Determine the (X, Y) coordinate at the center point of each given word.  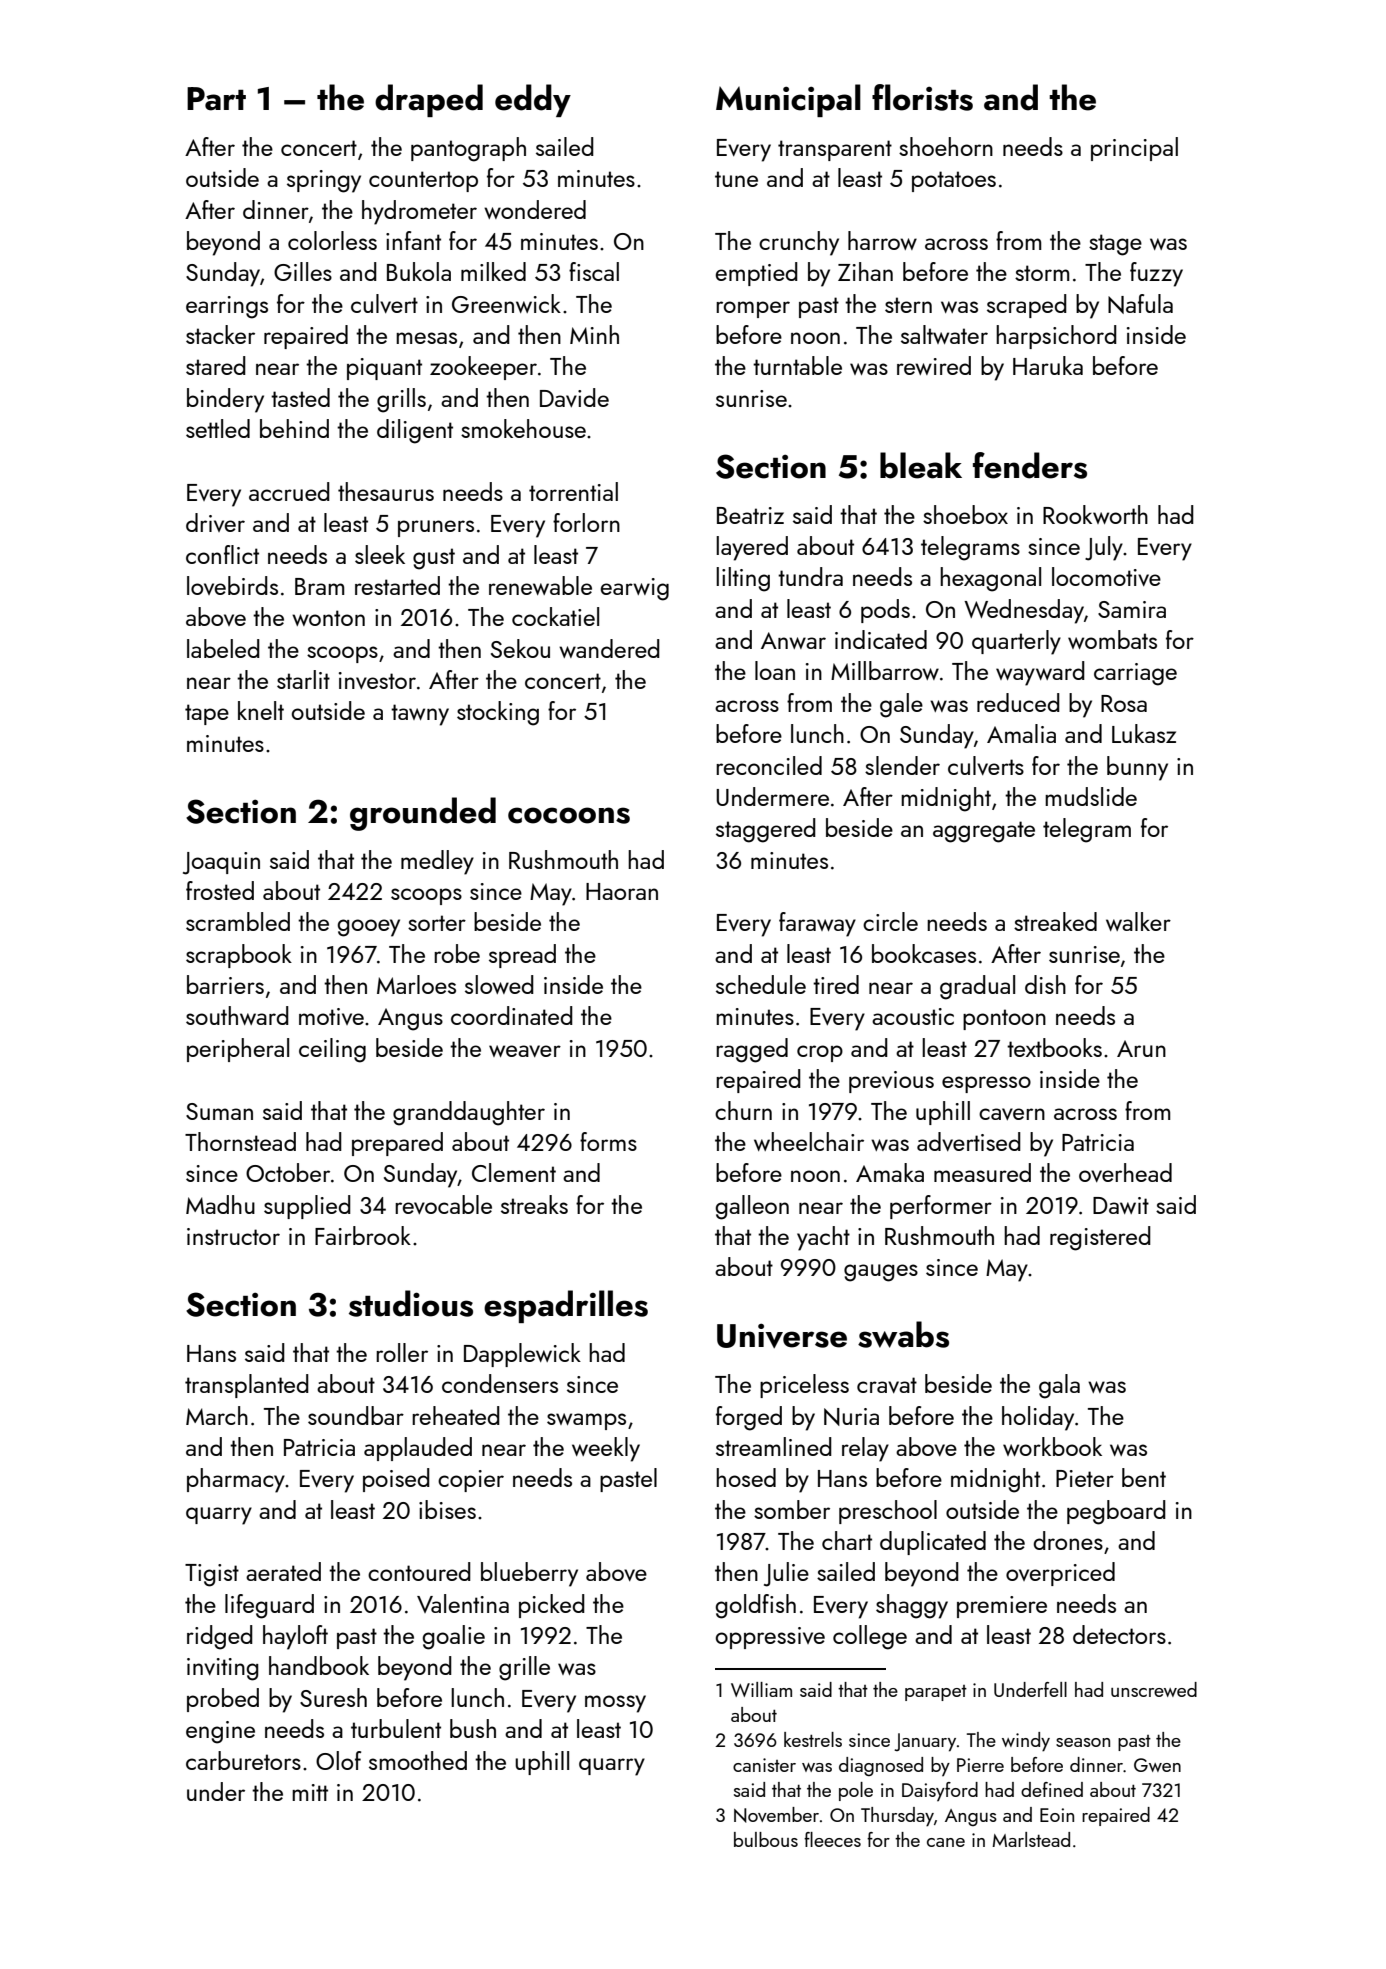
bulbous (766, 1839)
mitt (310, 1792)
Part (216, 99)
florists (922, 97)
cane (946, 1842)
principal (1134, 149)
